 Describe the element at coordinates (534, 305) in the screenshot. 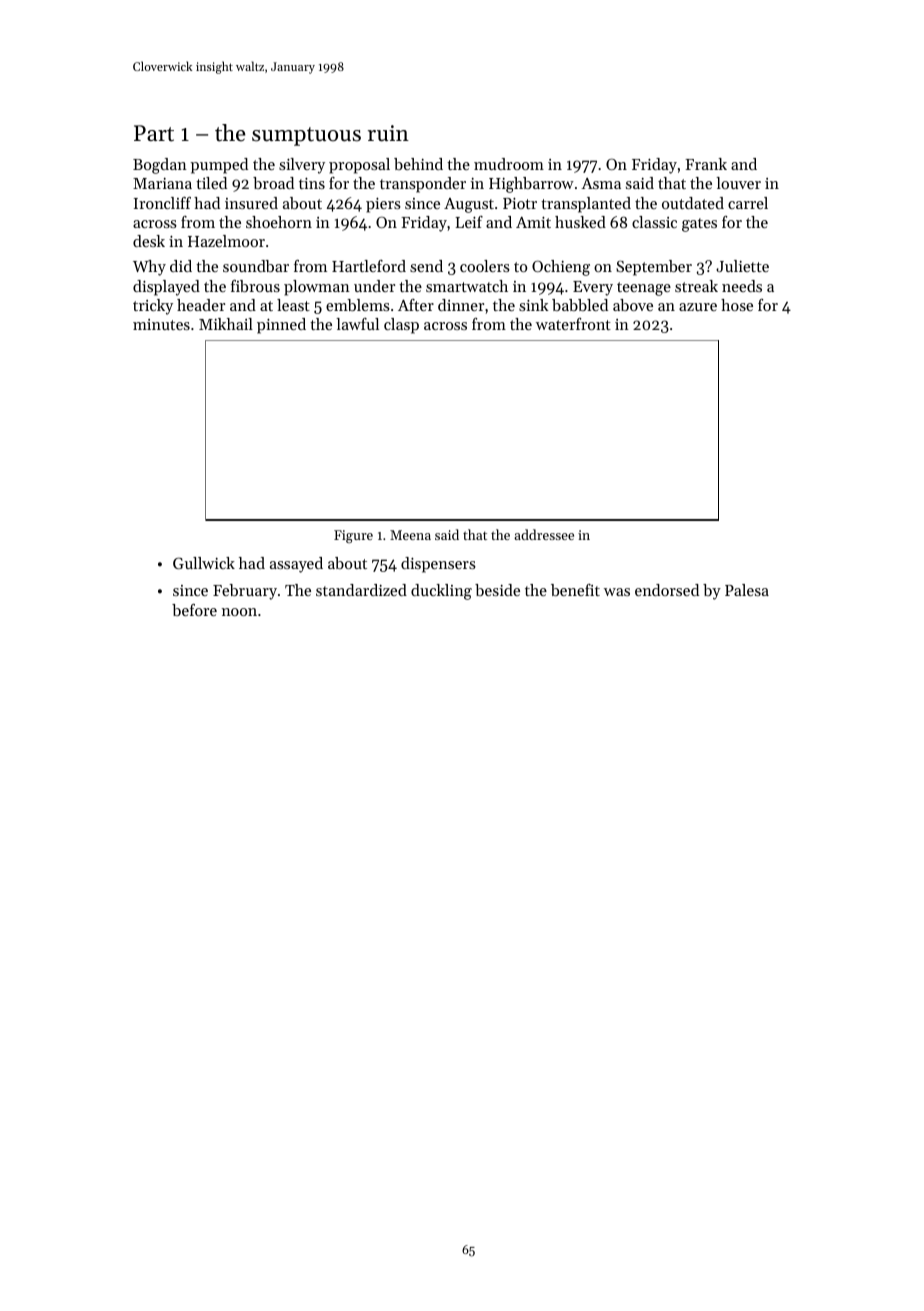

I see `sink` at that location.
